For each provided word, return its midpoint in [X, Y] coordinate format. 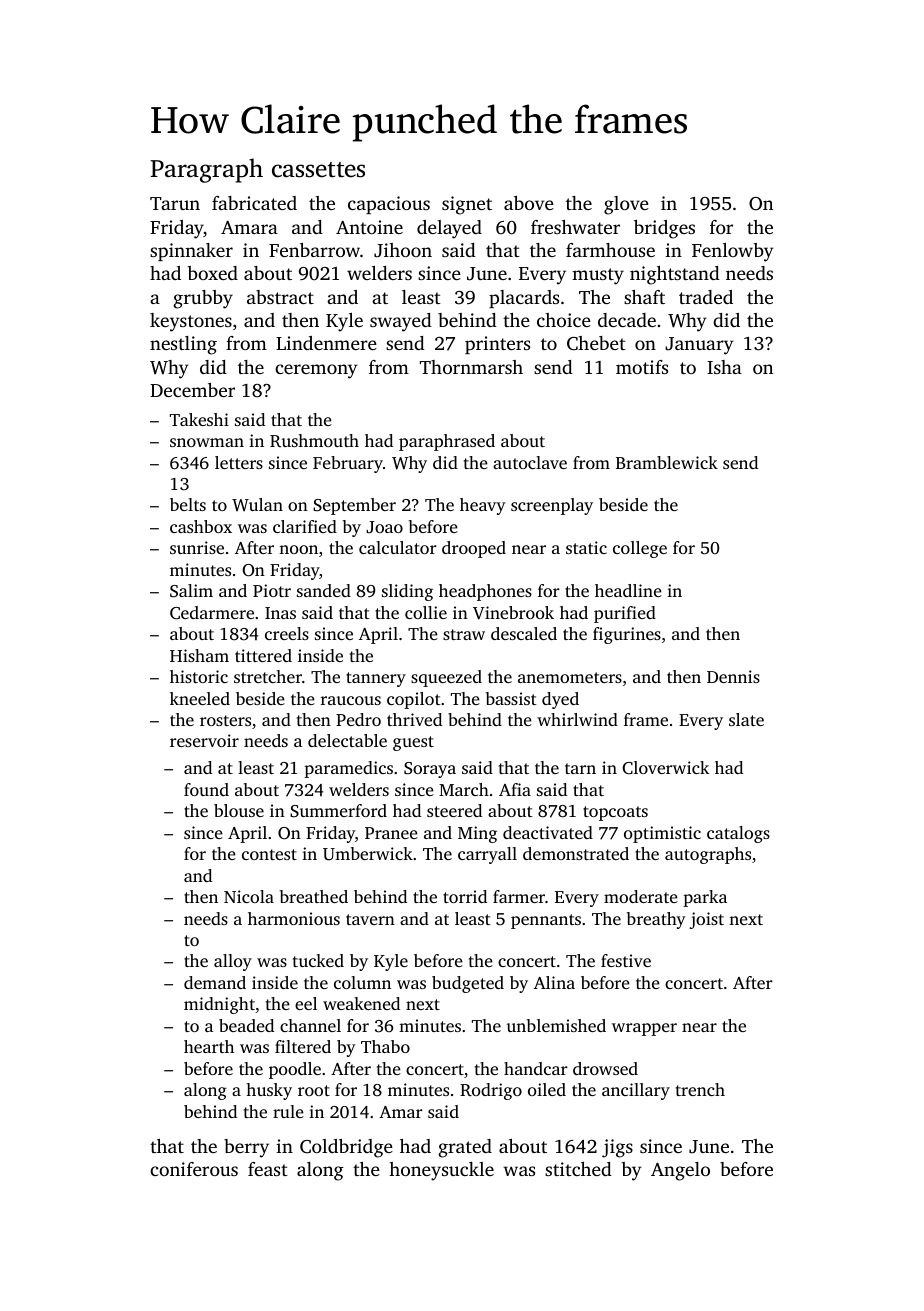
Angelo [680, 1171]
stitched [578, 1169]
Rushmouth [314, 440]
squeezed [446, 678]
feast [268, 1169]
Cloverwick [665, 768]
